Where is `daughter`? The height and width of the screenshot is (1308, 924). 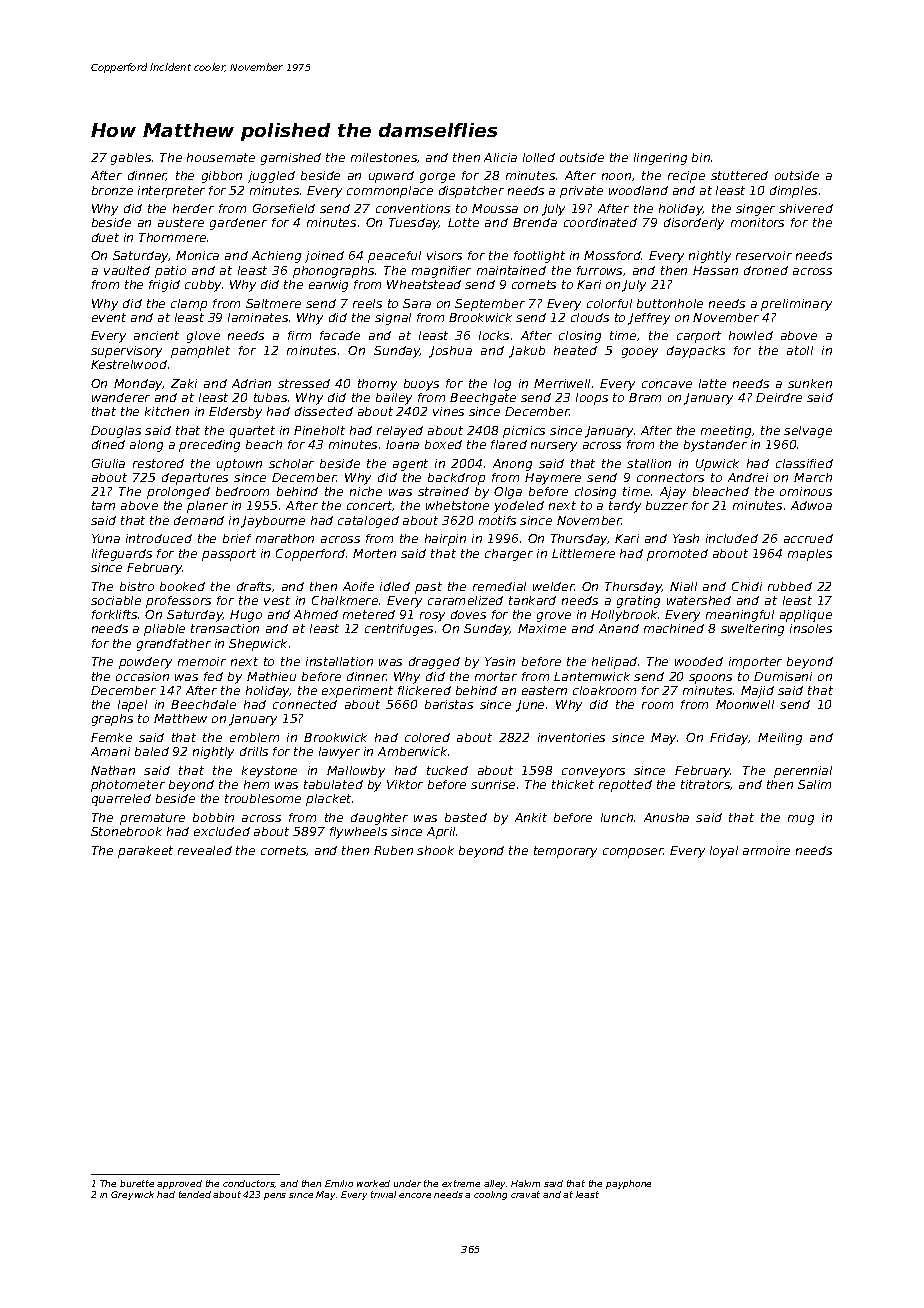
daughter is located at coordinates (379, 819).
